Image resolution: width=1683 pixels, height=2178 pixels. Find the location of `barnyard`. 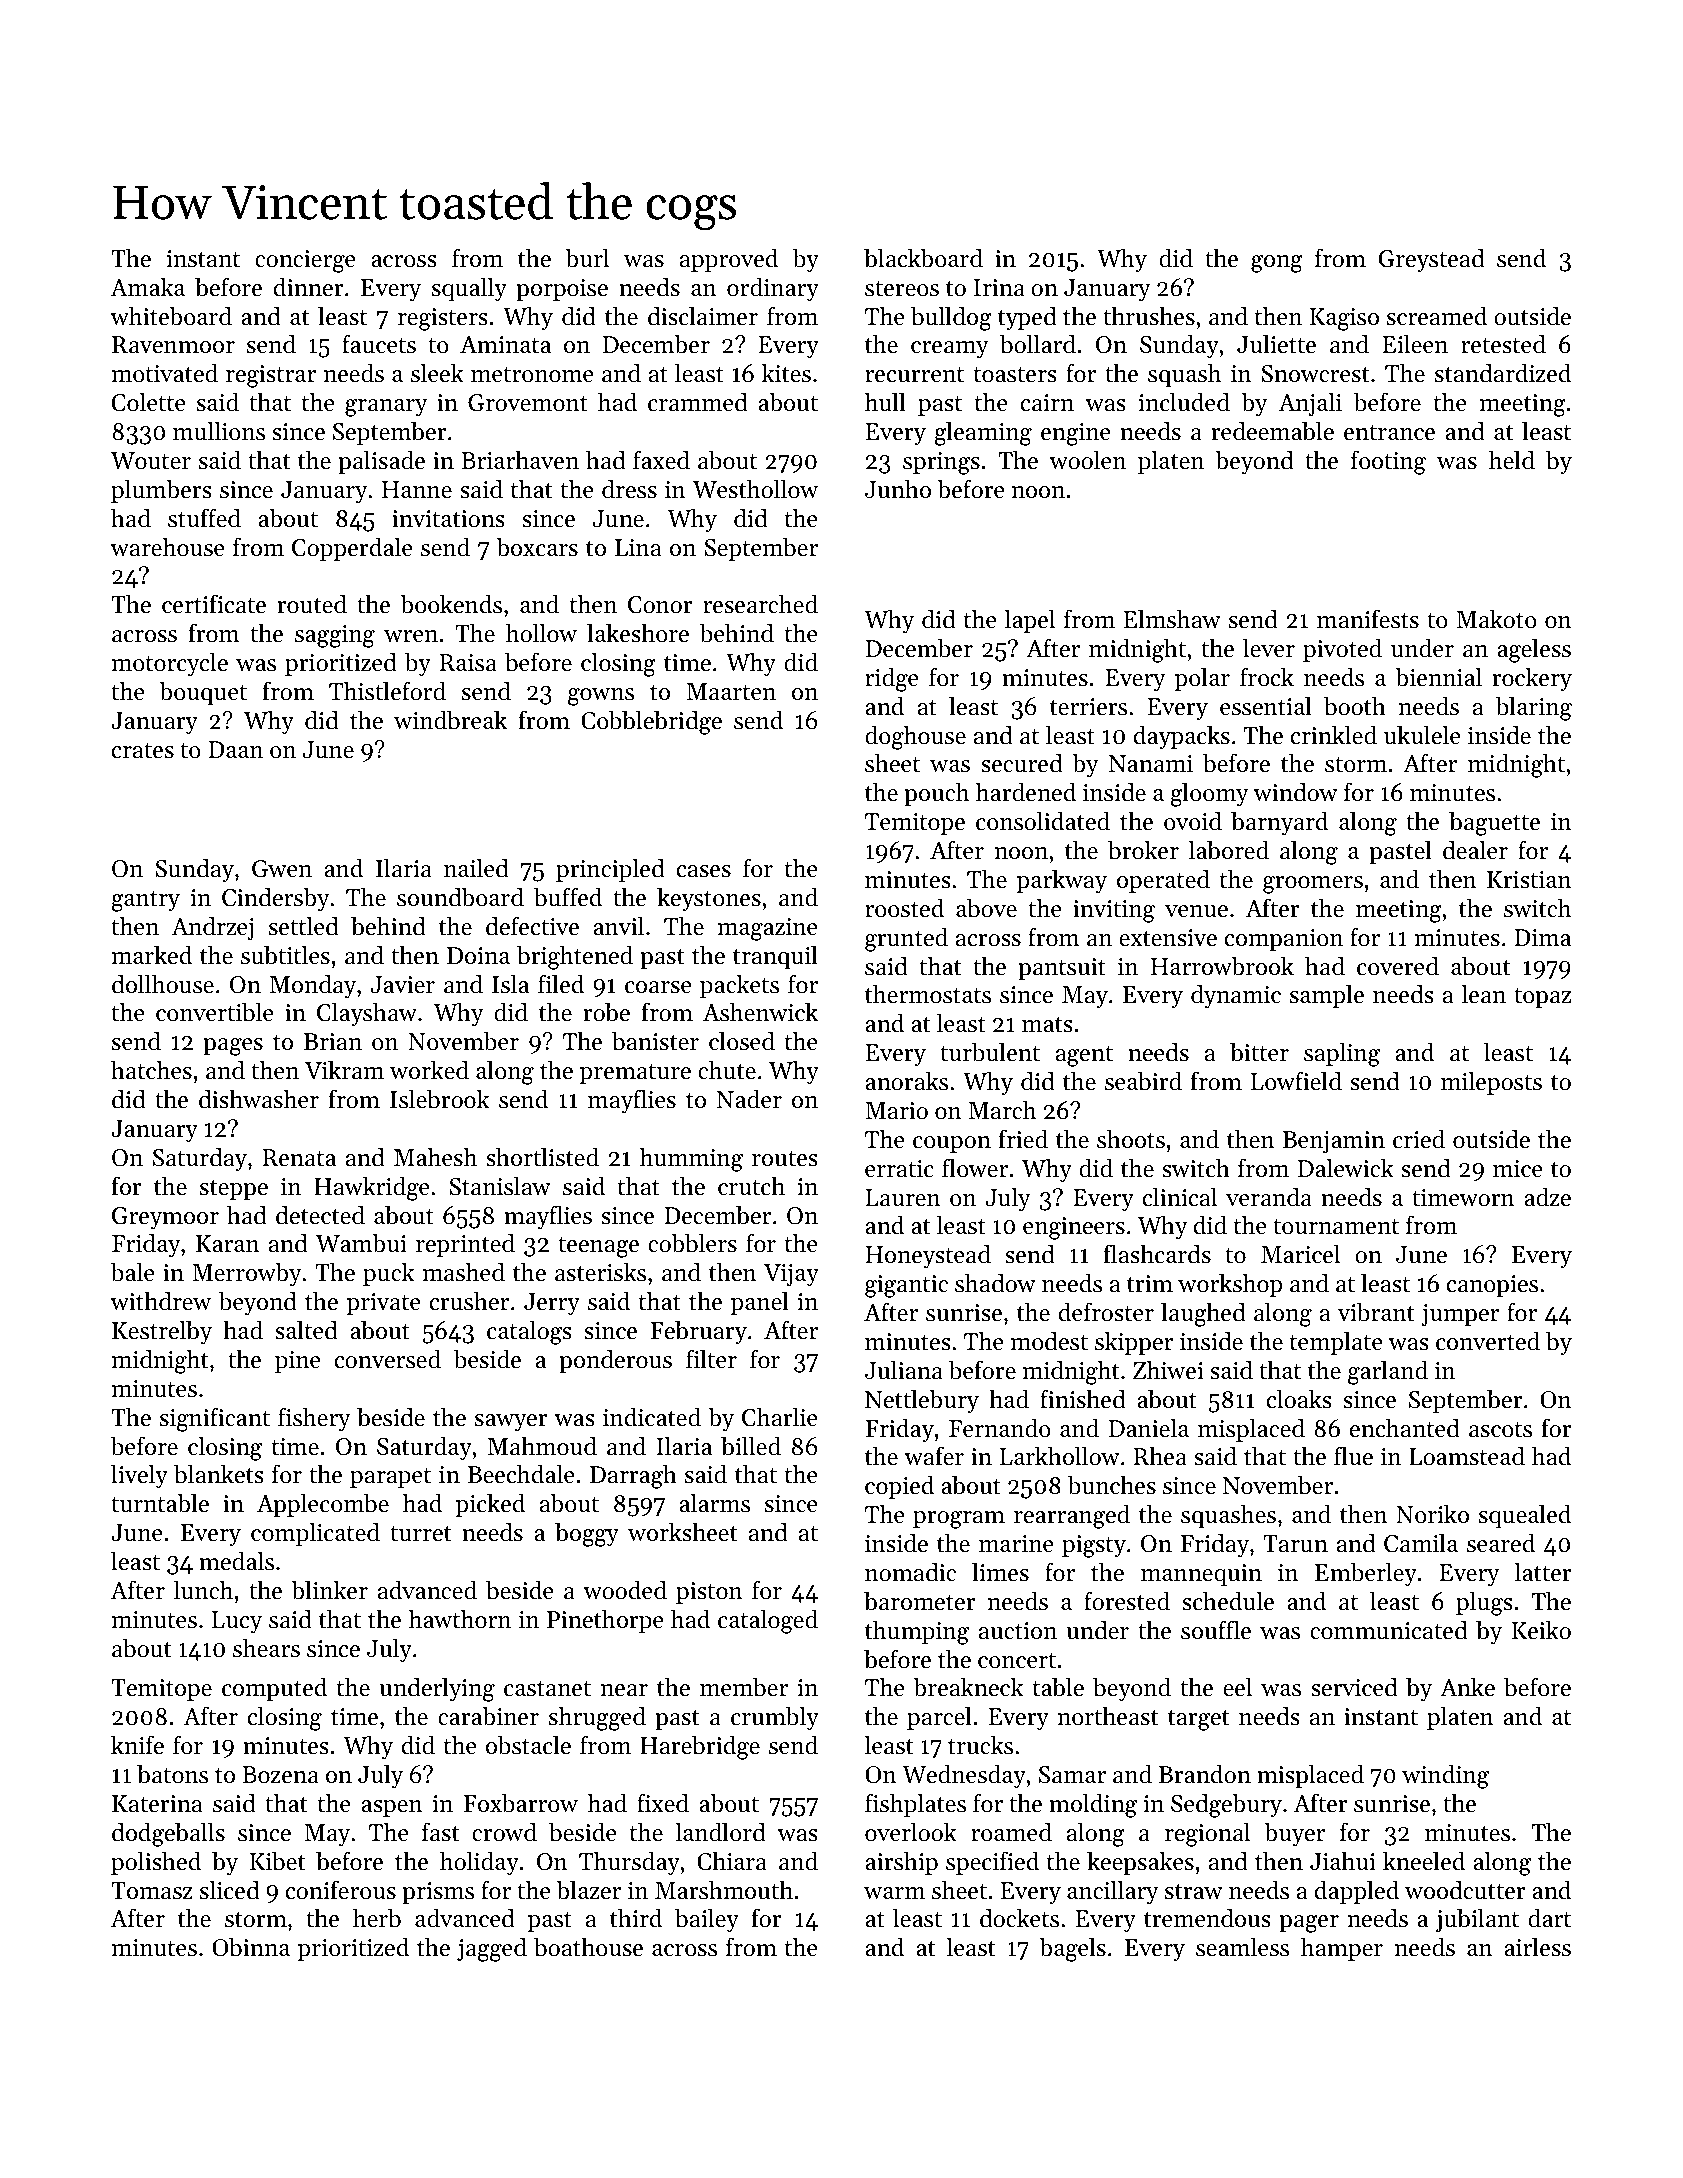

barnyard is located at coordinates (1279, 823).
